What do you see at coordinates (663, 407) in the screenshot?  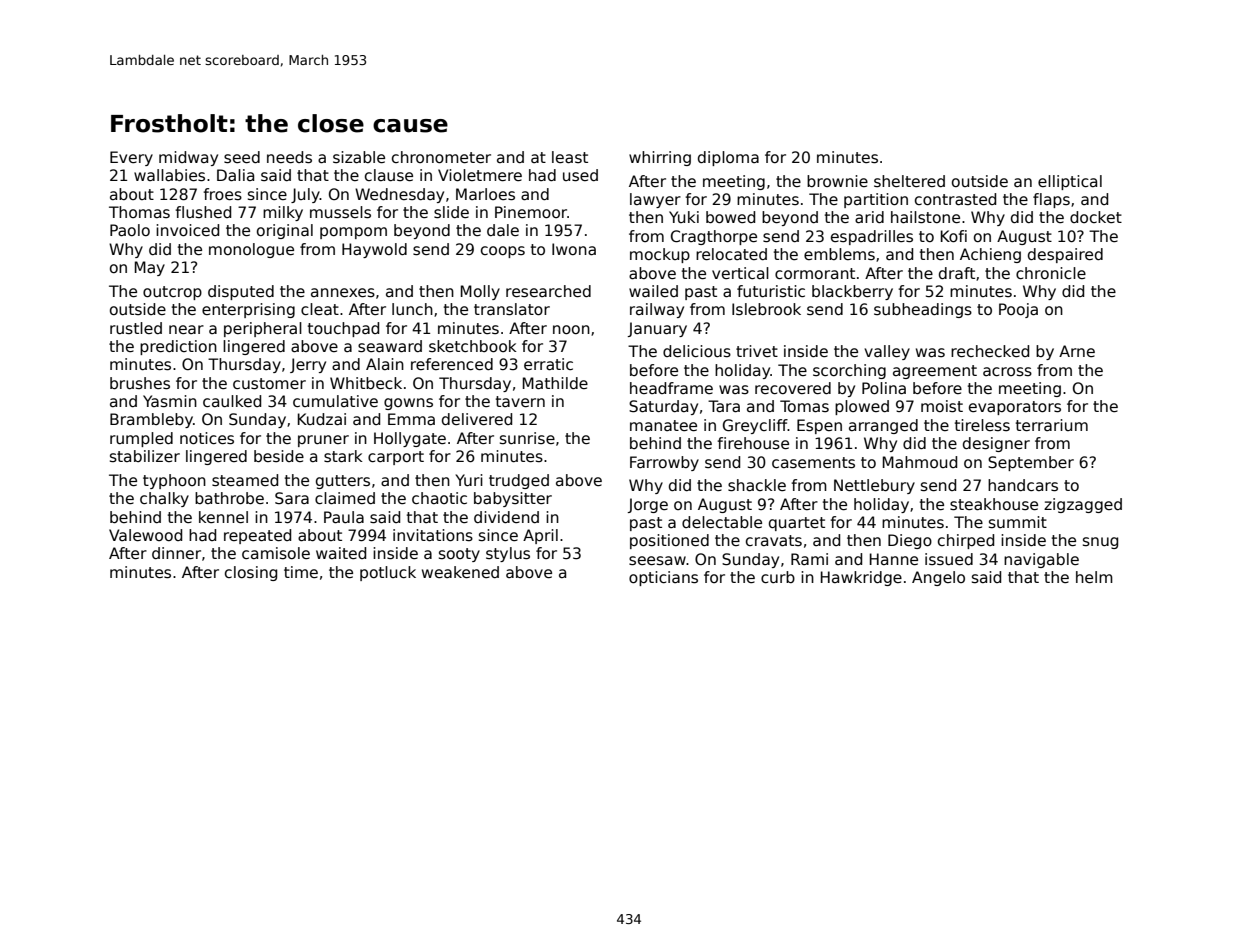 I see `Saturday` at bounding box center [663, 407].
